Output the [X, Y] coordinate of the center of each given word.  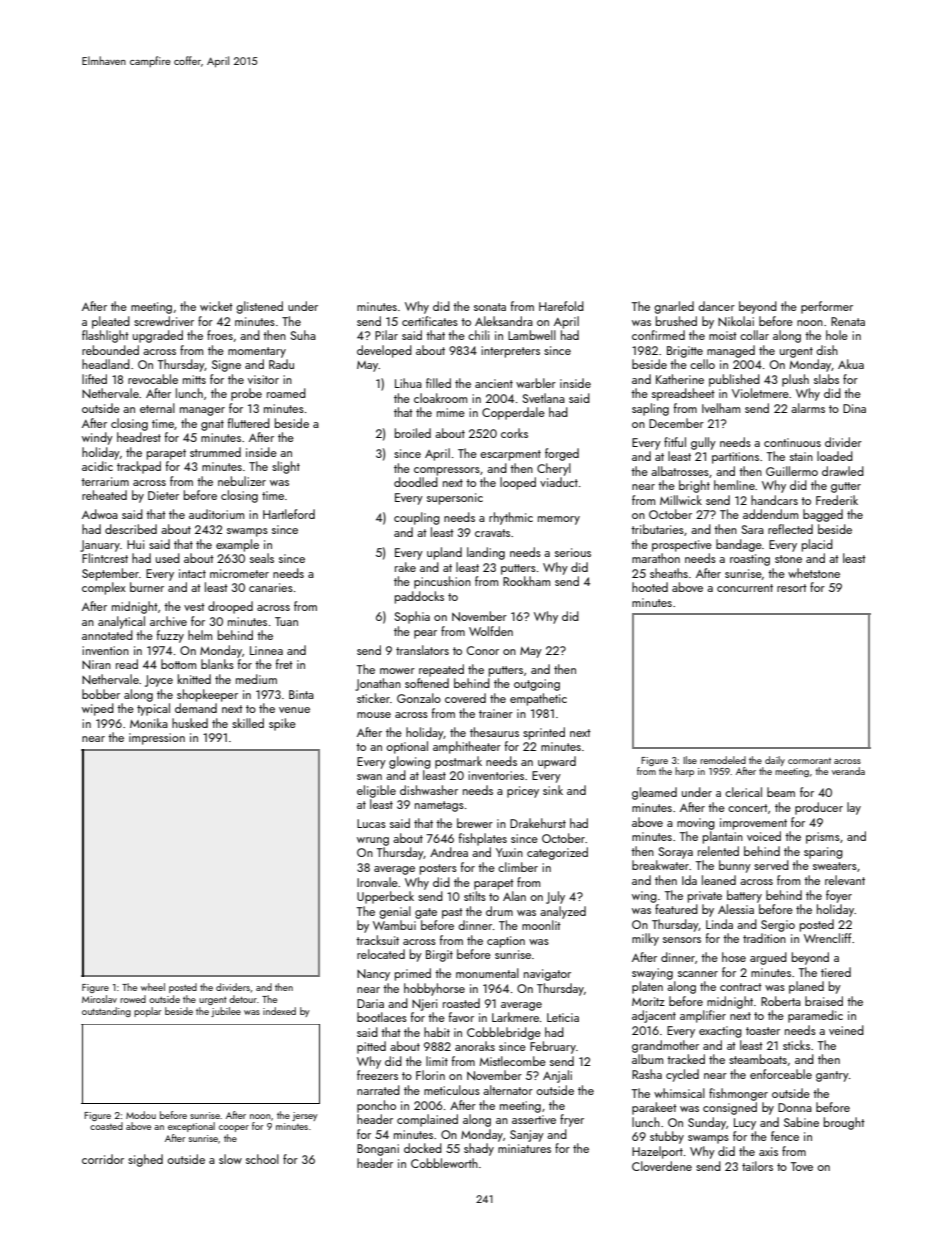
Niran [96, 664]
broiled [413, 433]
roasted [461, 1003]
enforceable [781, 1074]
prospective [682, 546]
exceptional [191, 1127]
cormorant [809, 761]
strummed [215, 452]
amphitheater [467, 747]
